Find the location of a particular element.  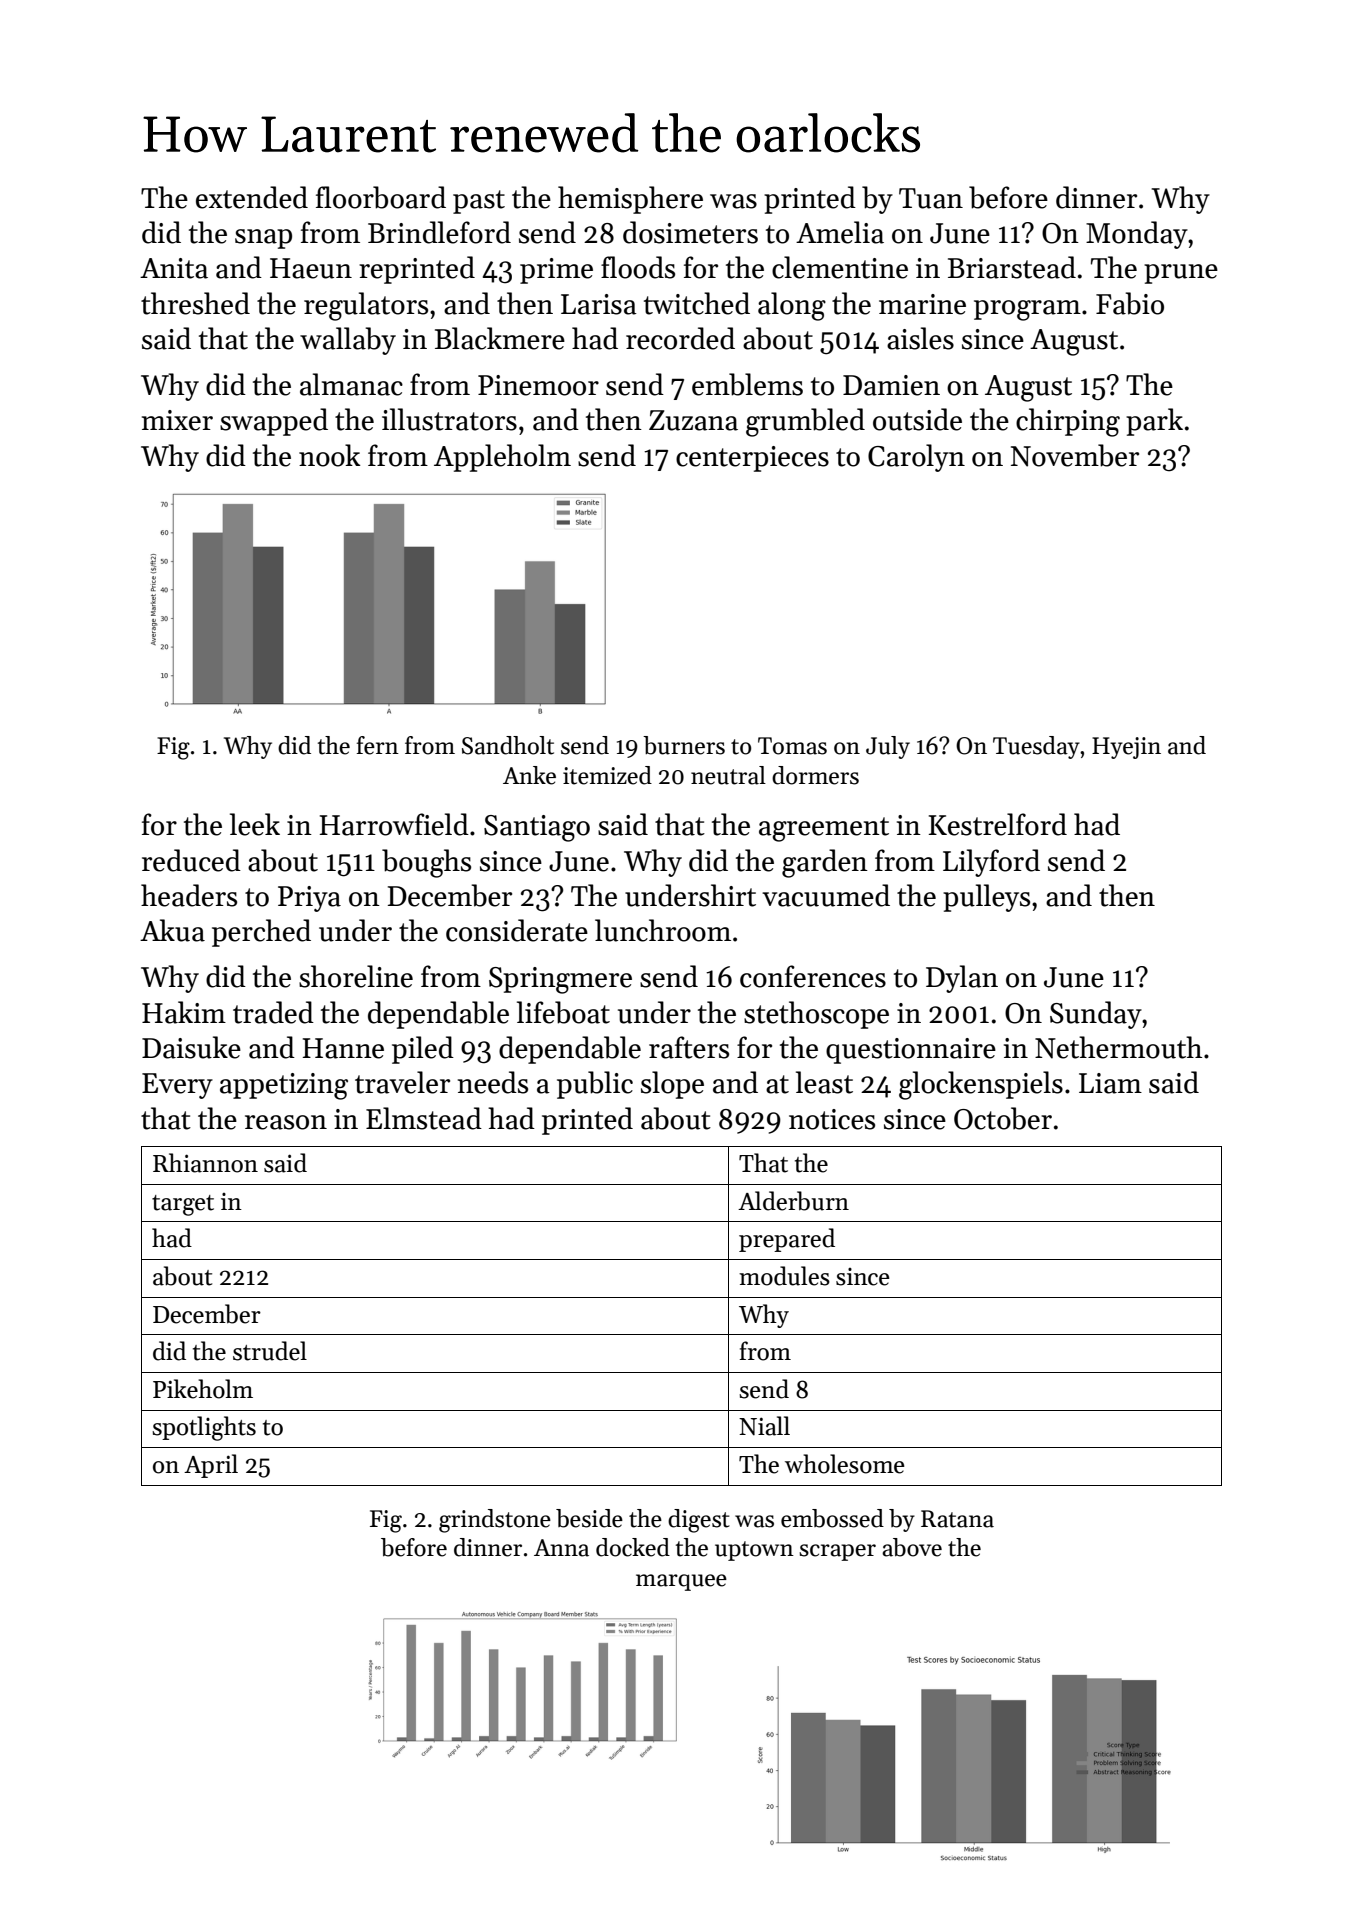

Anita is located at coordinates (174, 268).
